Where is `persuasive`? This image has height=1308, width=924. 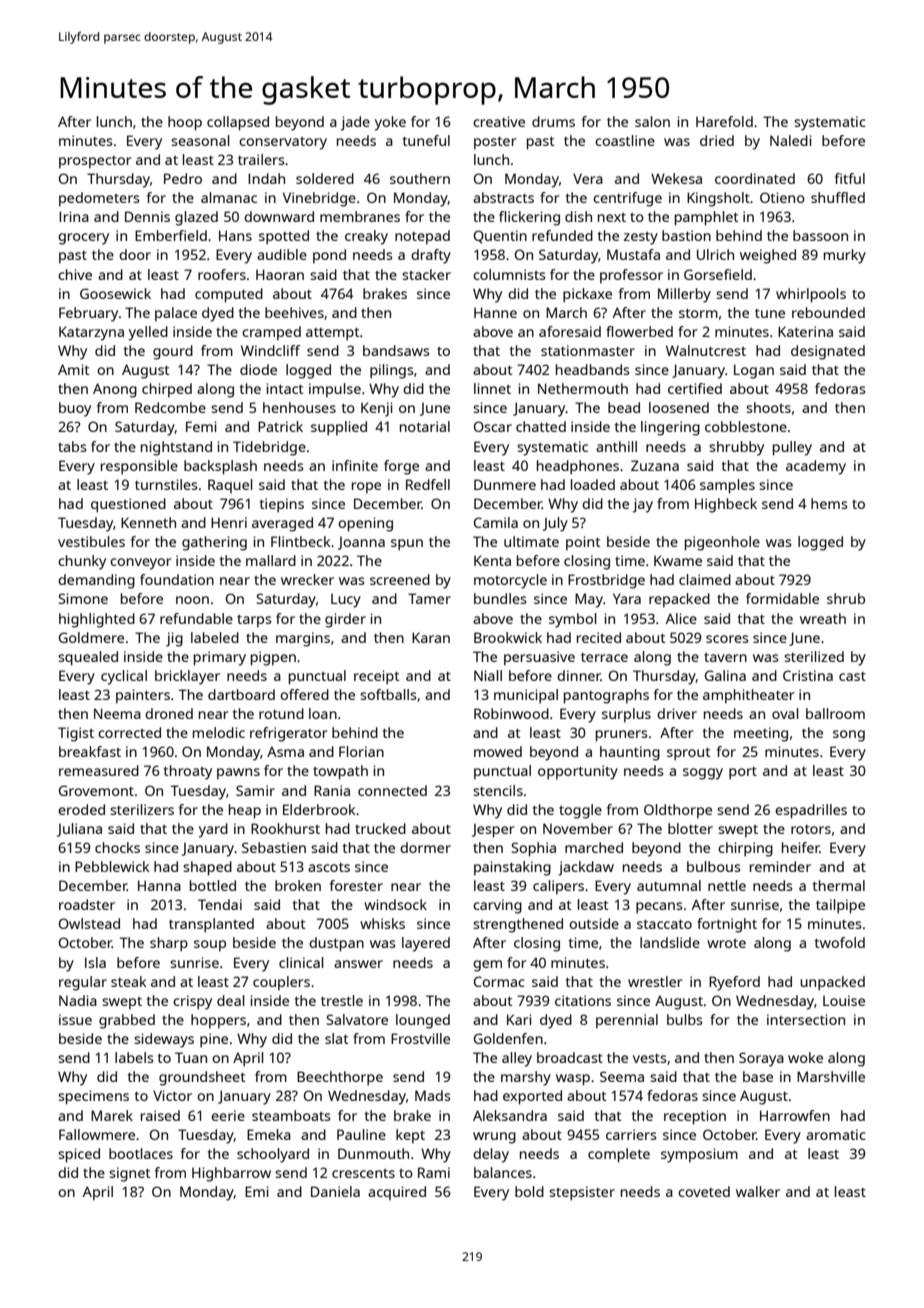
persuasive is located at coordinates (539, 658).
